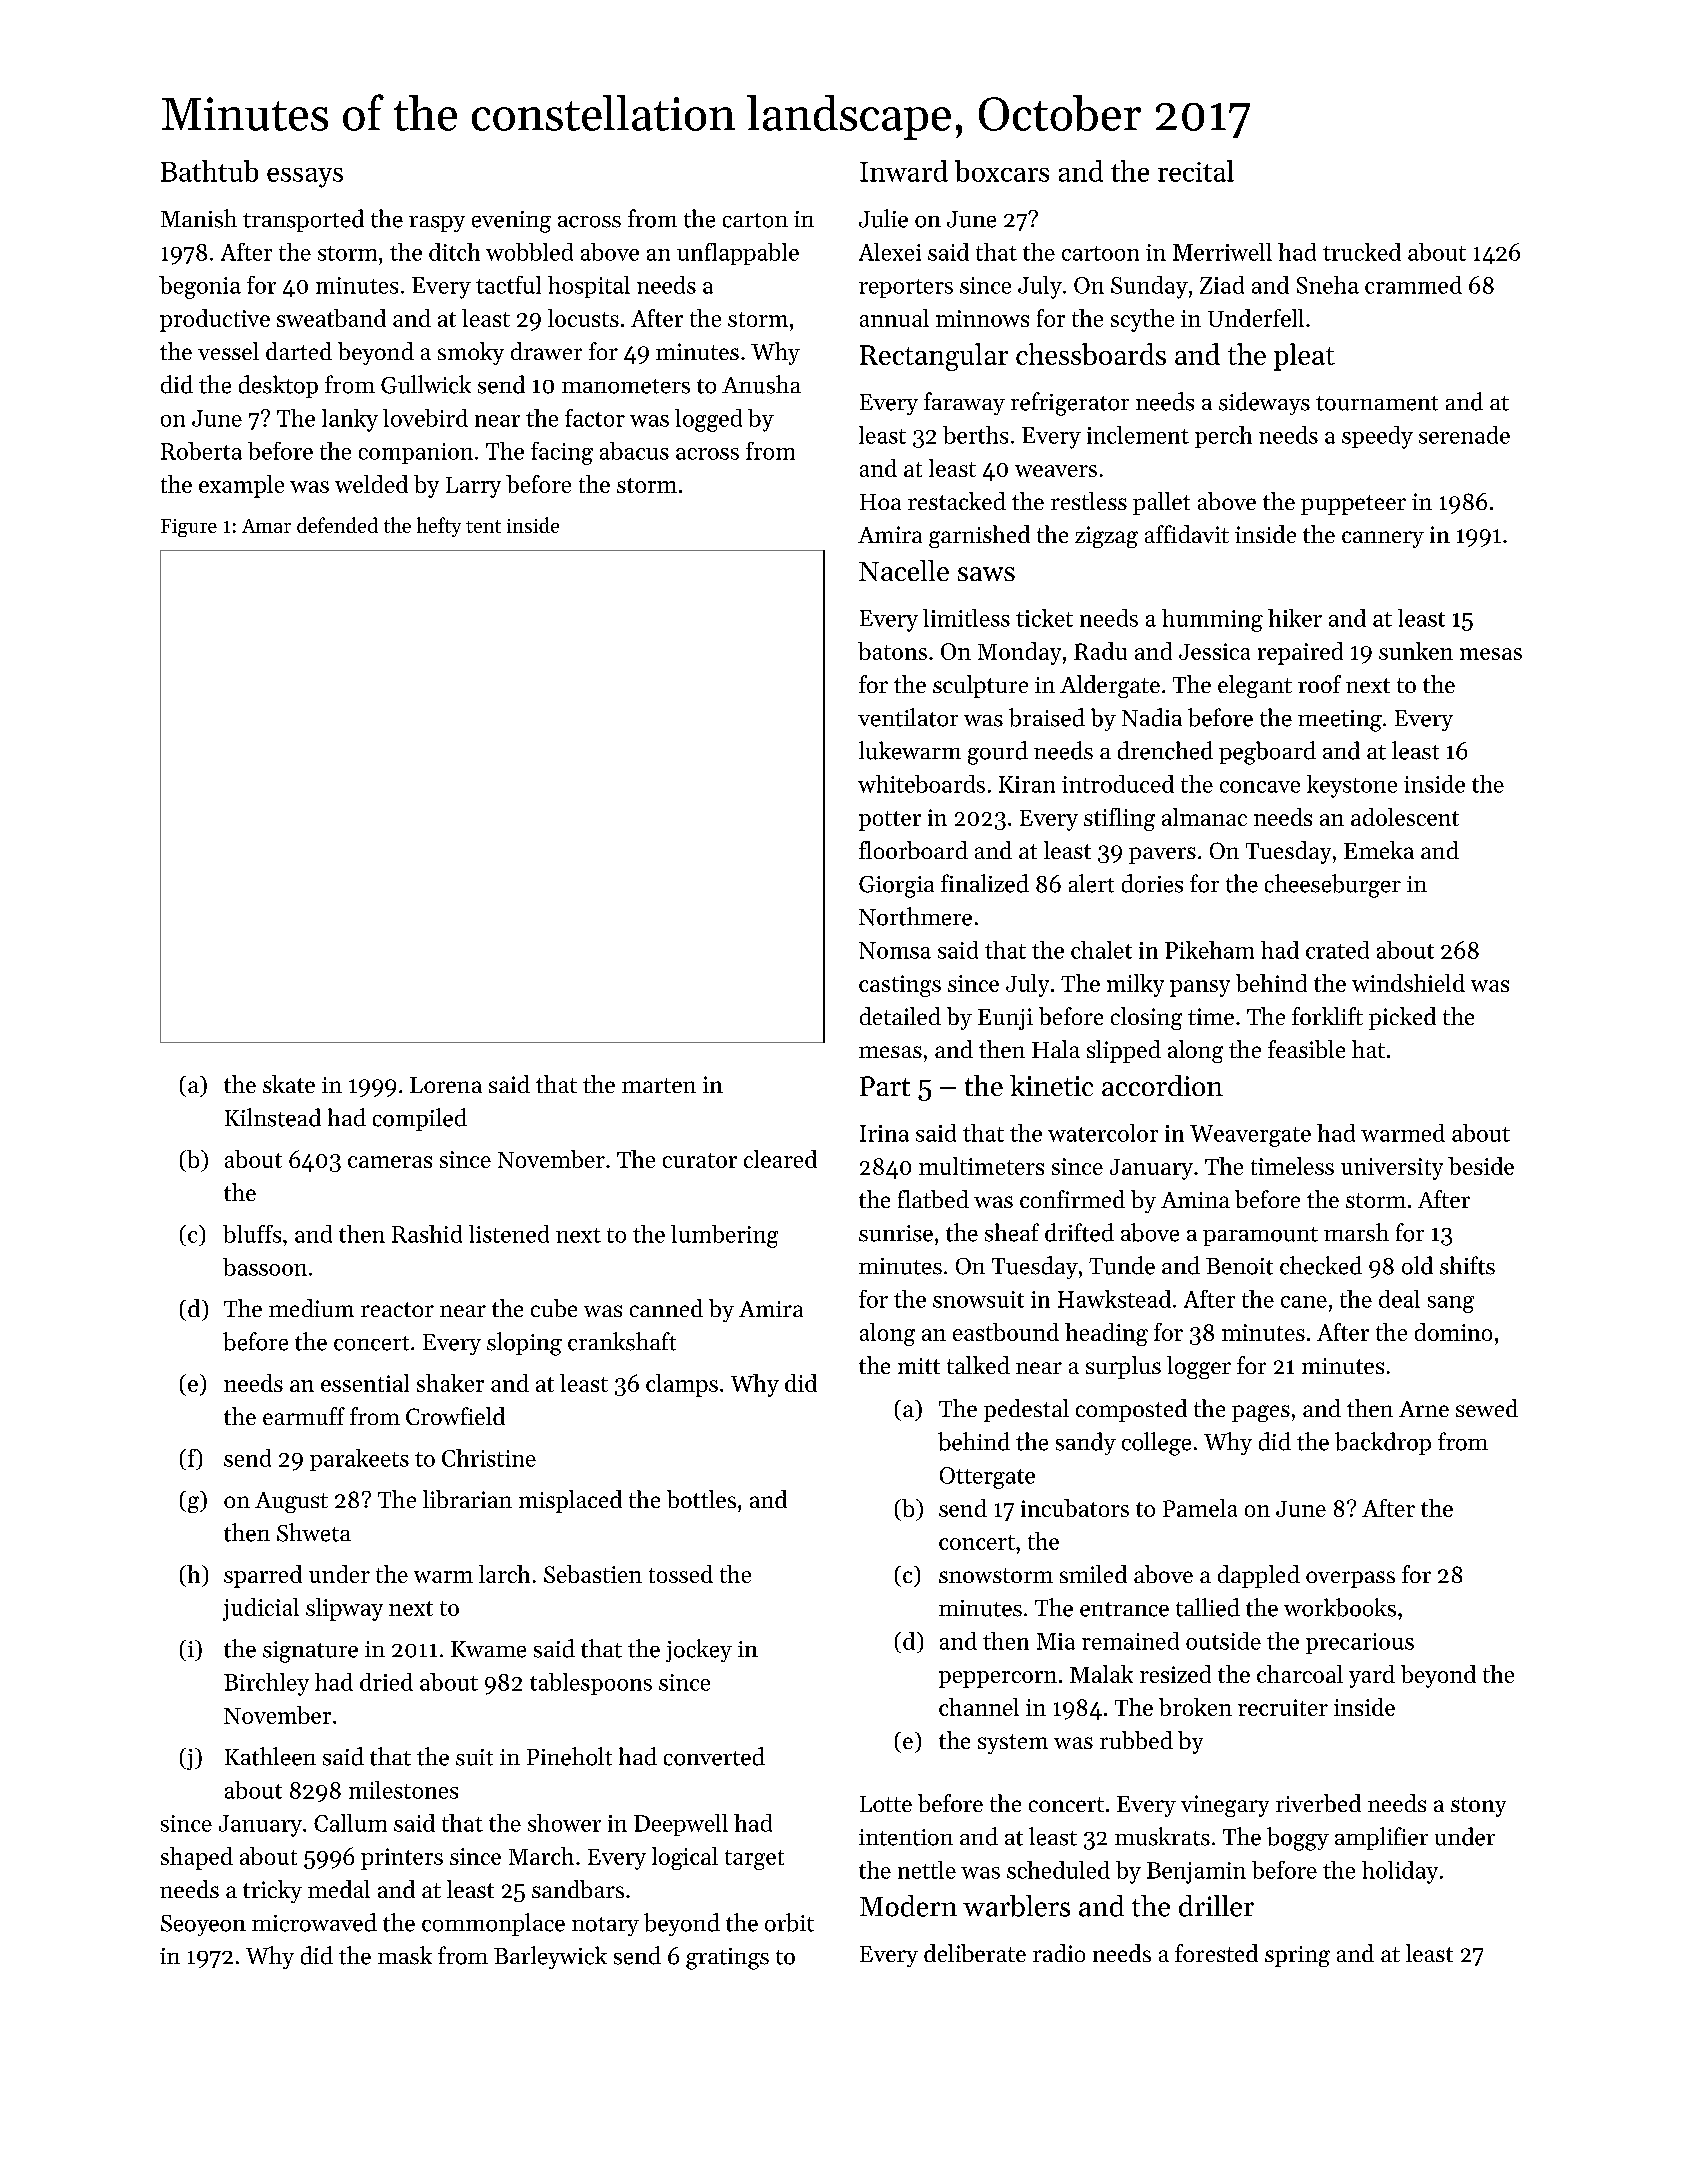 The width and height of the screenshot is (1683, 2178). What do you see at coordinates (1340, 721) in the screenshot?
I see `meeting` at bounding box center [1340, 721].
